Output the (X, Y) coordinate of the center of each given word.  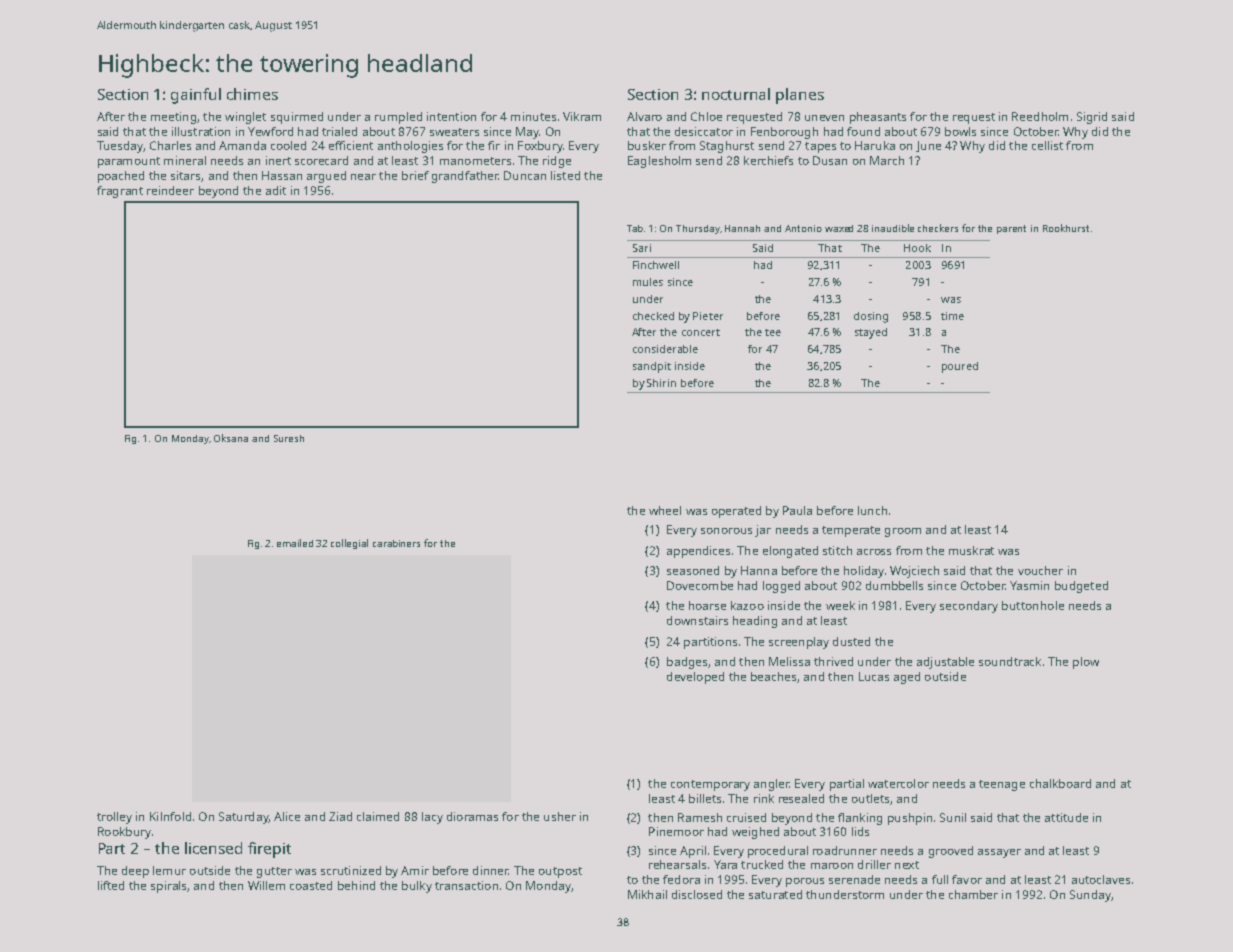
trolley (114, 818)
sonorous (726, 531)
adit (276, 190)
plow (1086, 663)
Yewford (270, 131)
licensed (213, 848)
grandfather (465, 177)
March (887, 160)
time (952, 316)
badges (687, 663)
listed (565, 175)
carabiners (396, 543)
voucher (1040, 570)
